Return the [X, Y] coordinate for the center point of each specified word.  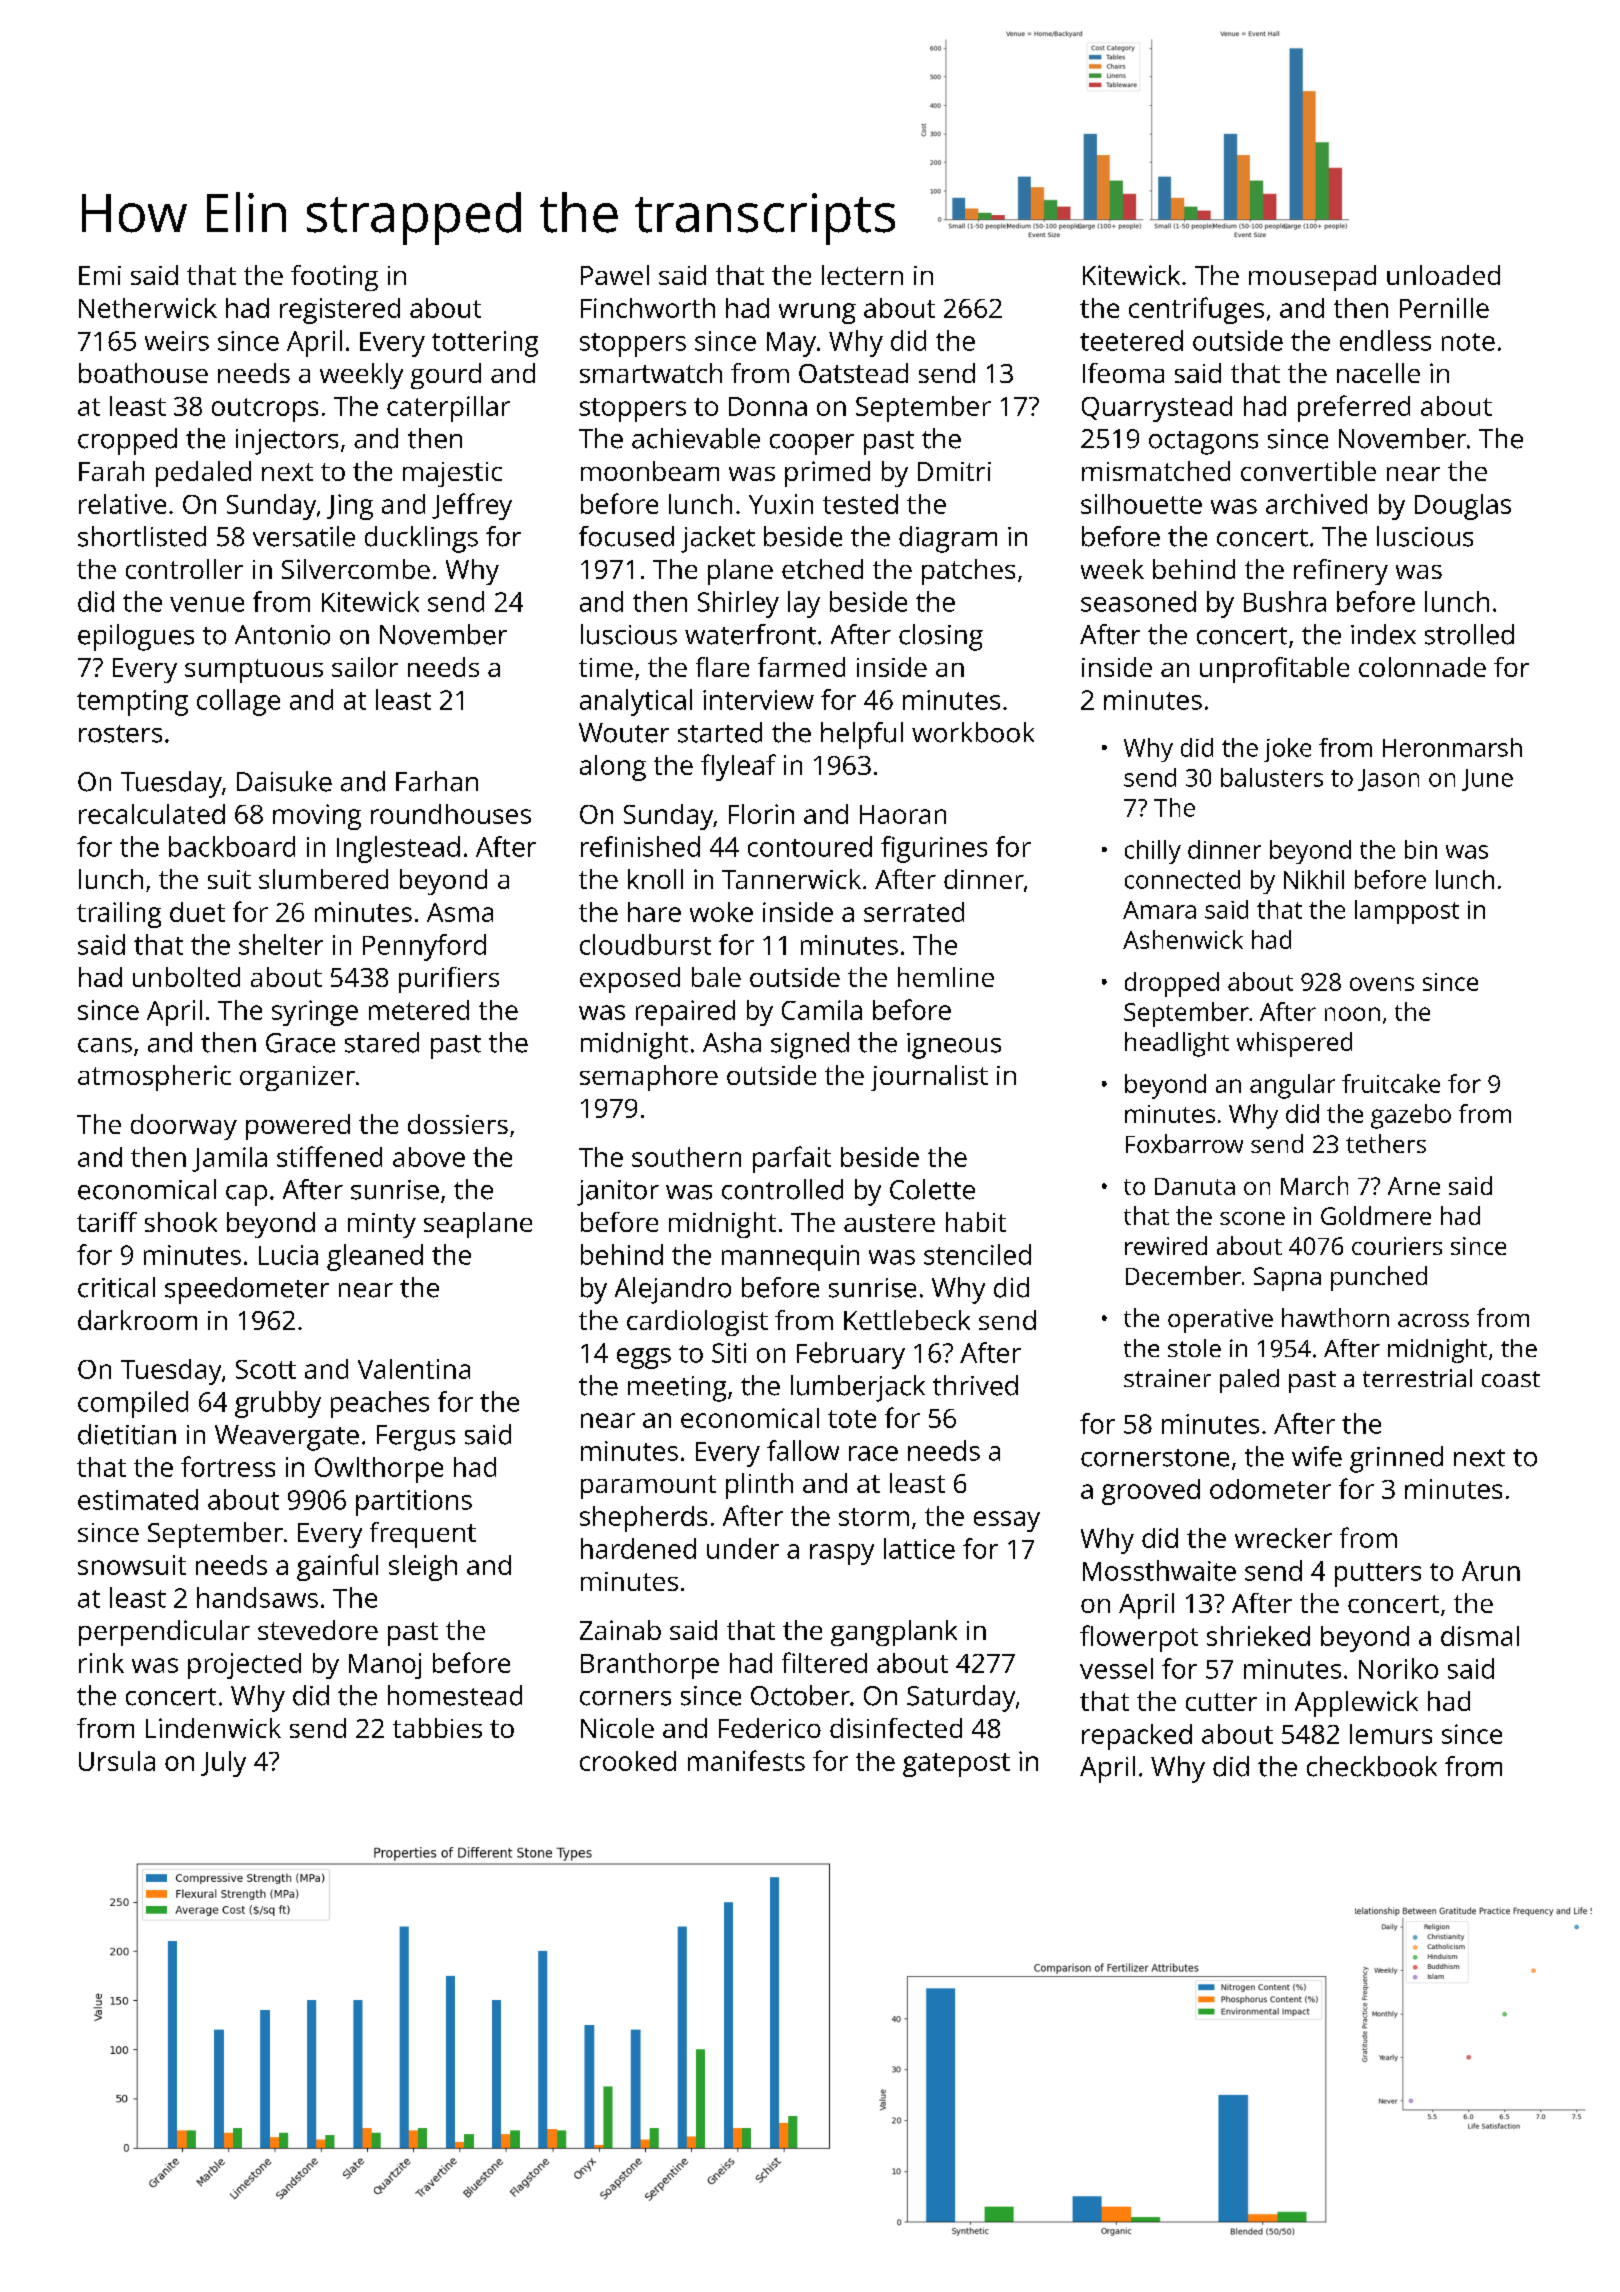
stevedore [318, 1630]
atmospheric [154, 1078]
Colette [932, 1189]
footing [334, 278]
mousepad [1312, 278]
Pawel [615, 275]
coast [1511, 1379]
